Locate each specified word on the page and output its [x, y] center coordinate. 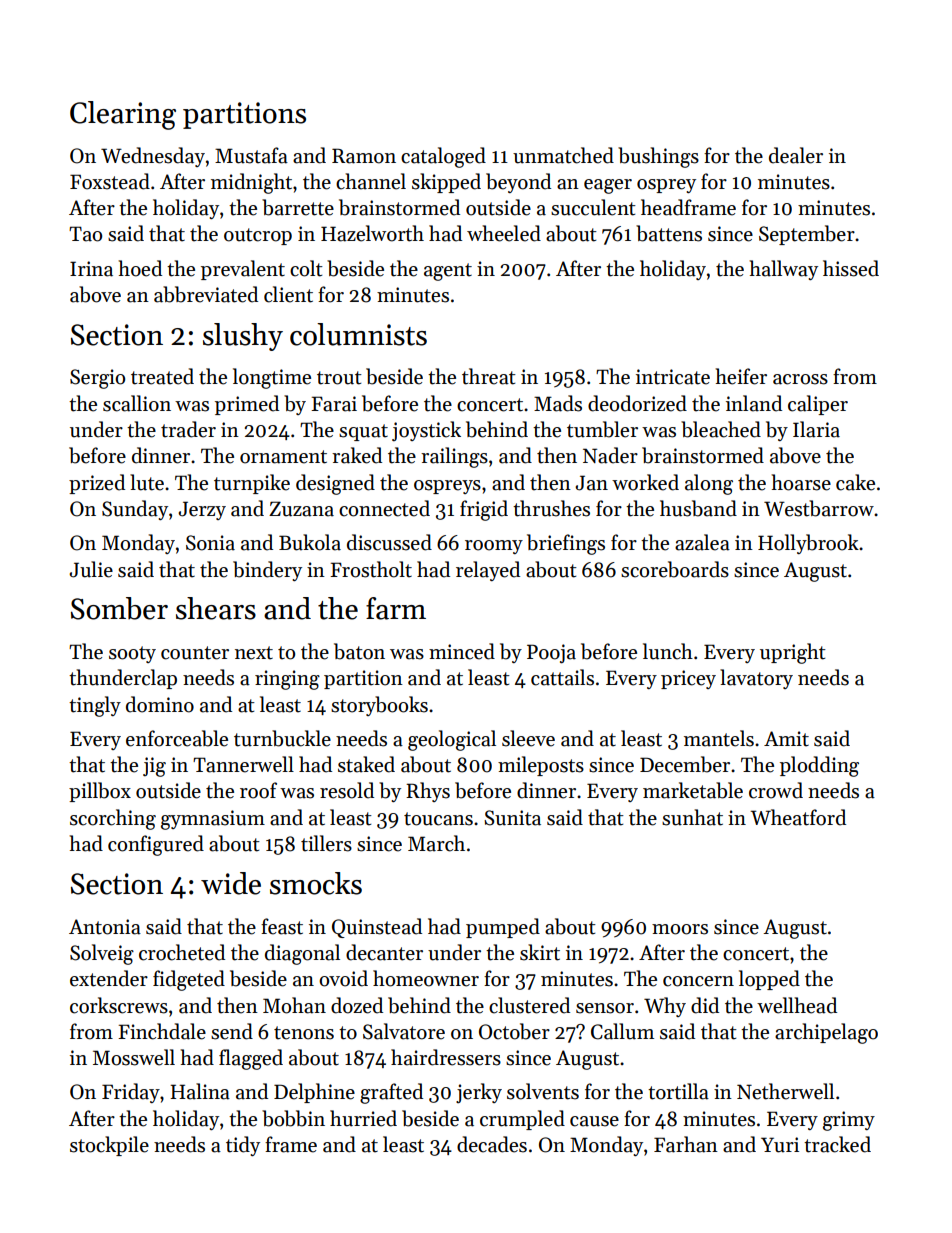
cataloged [443, 157]
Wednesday [153, 157]
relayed [488, 571]
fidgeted [189, 980]
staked [366, 764]
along [709, 484]
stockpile [109, 1146]
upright [793, 653]
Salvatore [404, 1031]
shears [216, 608]
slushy [243, 337]
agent [448, 272]
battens [669, 233]
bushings [658, 157]
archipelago [826, 1033]
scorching [113, 819]
